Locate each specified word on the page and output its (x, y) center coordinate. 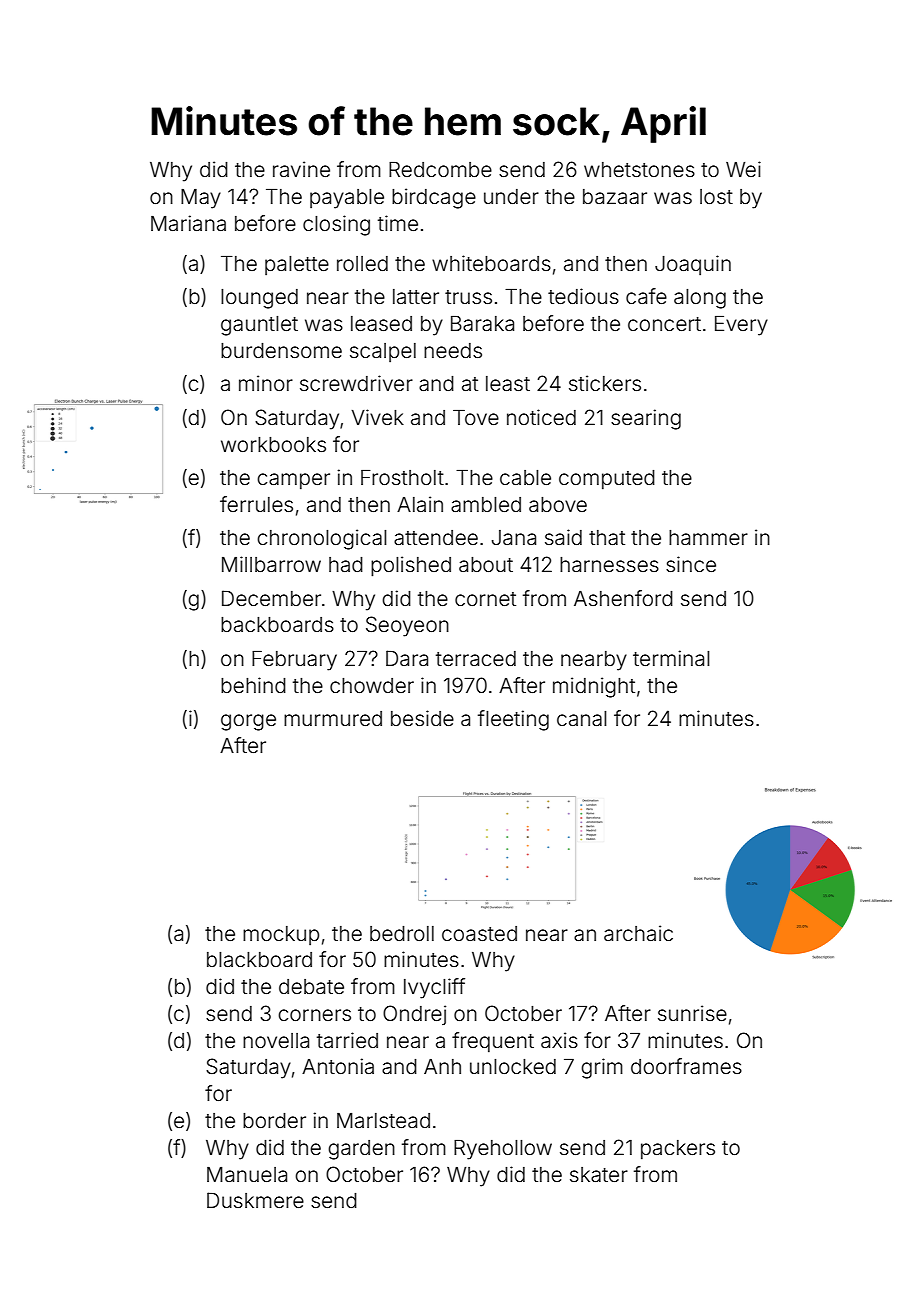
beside (422, 718)
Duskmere (255, 1200)
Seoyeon (407, 626)
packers (678, 1149)
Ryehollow (503, 1149)
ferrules (256, 504)
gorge (248, 722)
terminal (671, 658)
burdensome (281, 350)
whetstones (639, 170)
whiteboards (491, 263)
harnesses (609, 564)
